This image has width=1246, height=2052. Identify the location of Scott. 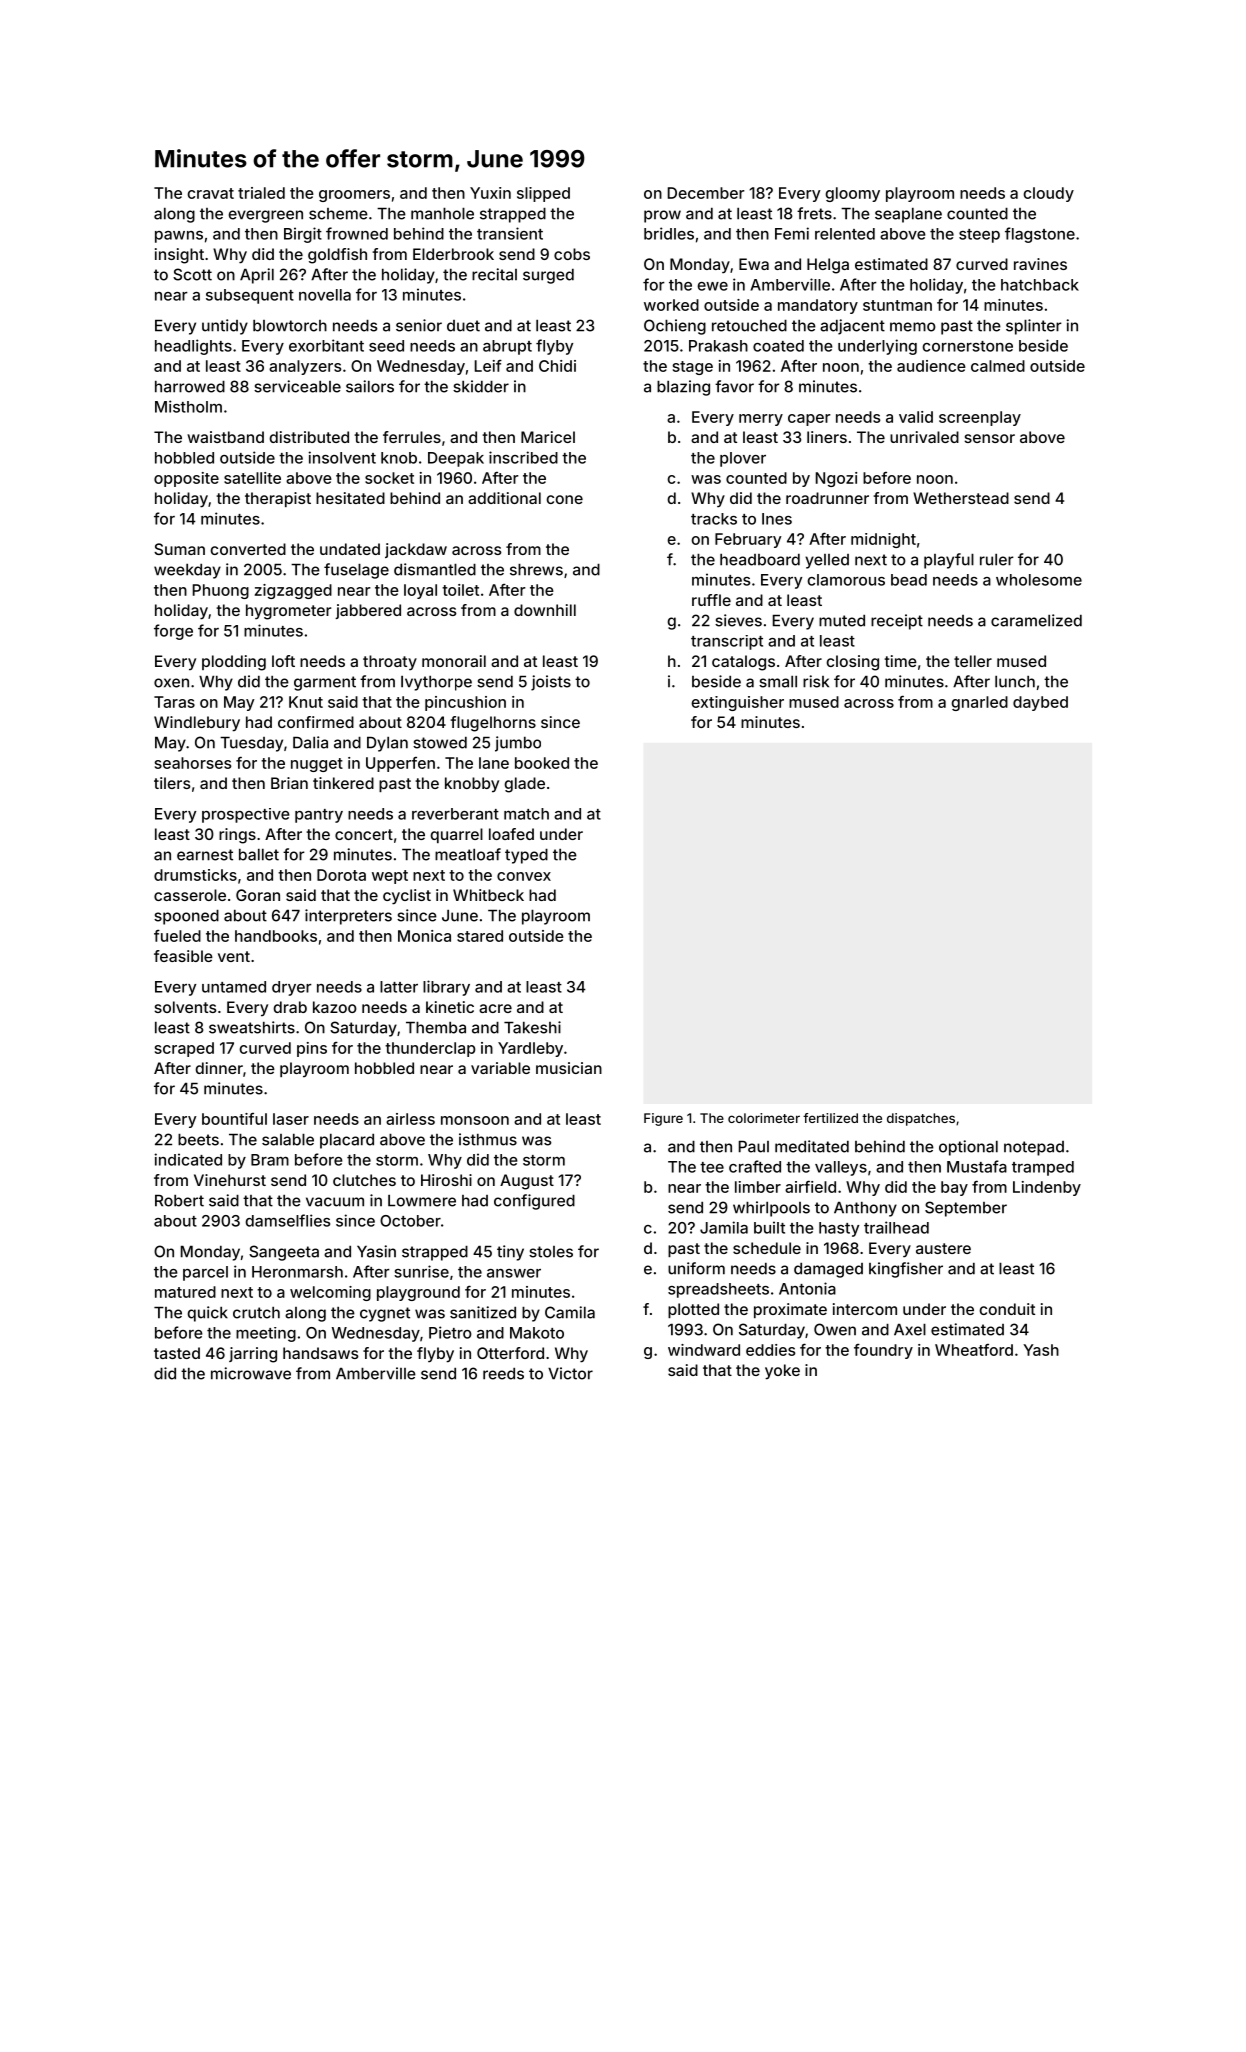
(192, 274).
